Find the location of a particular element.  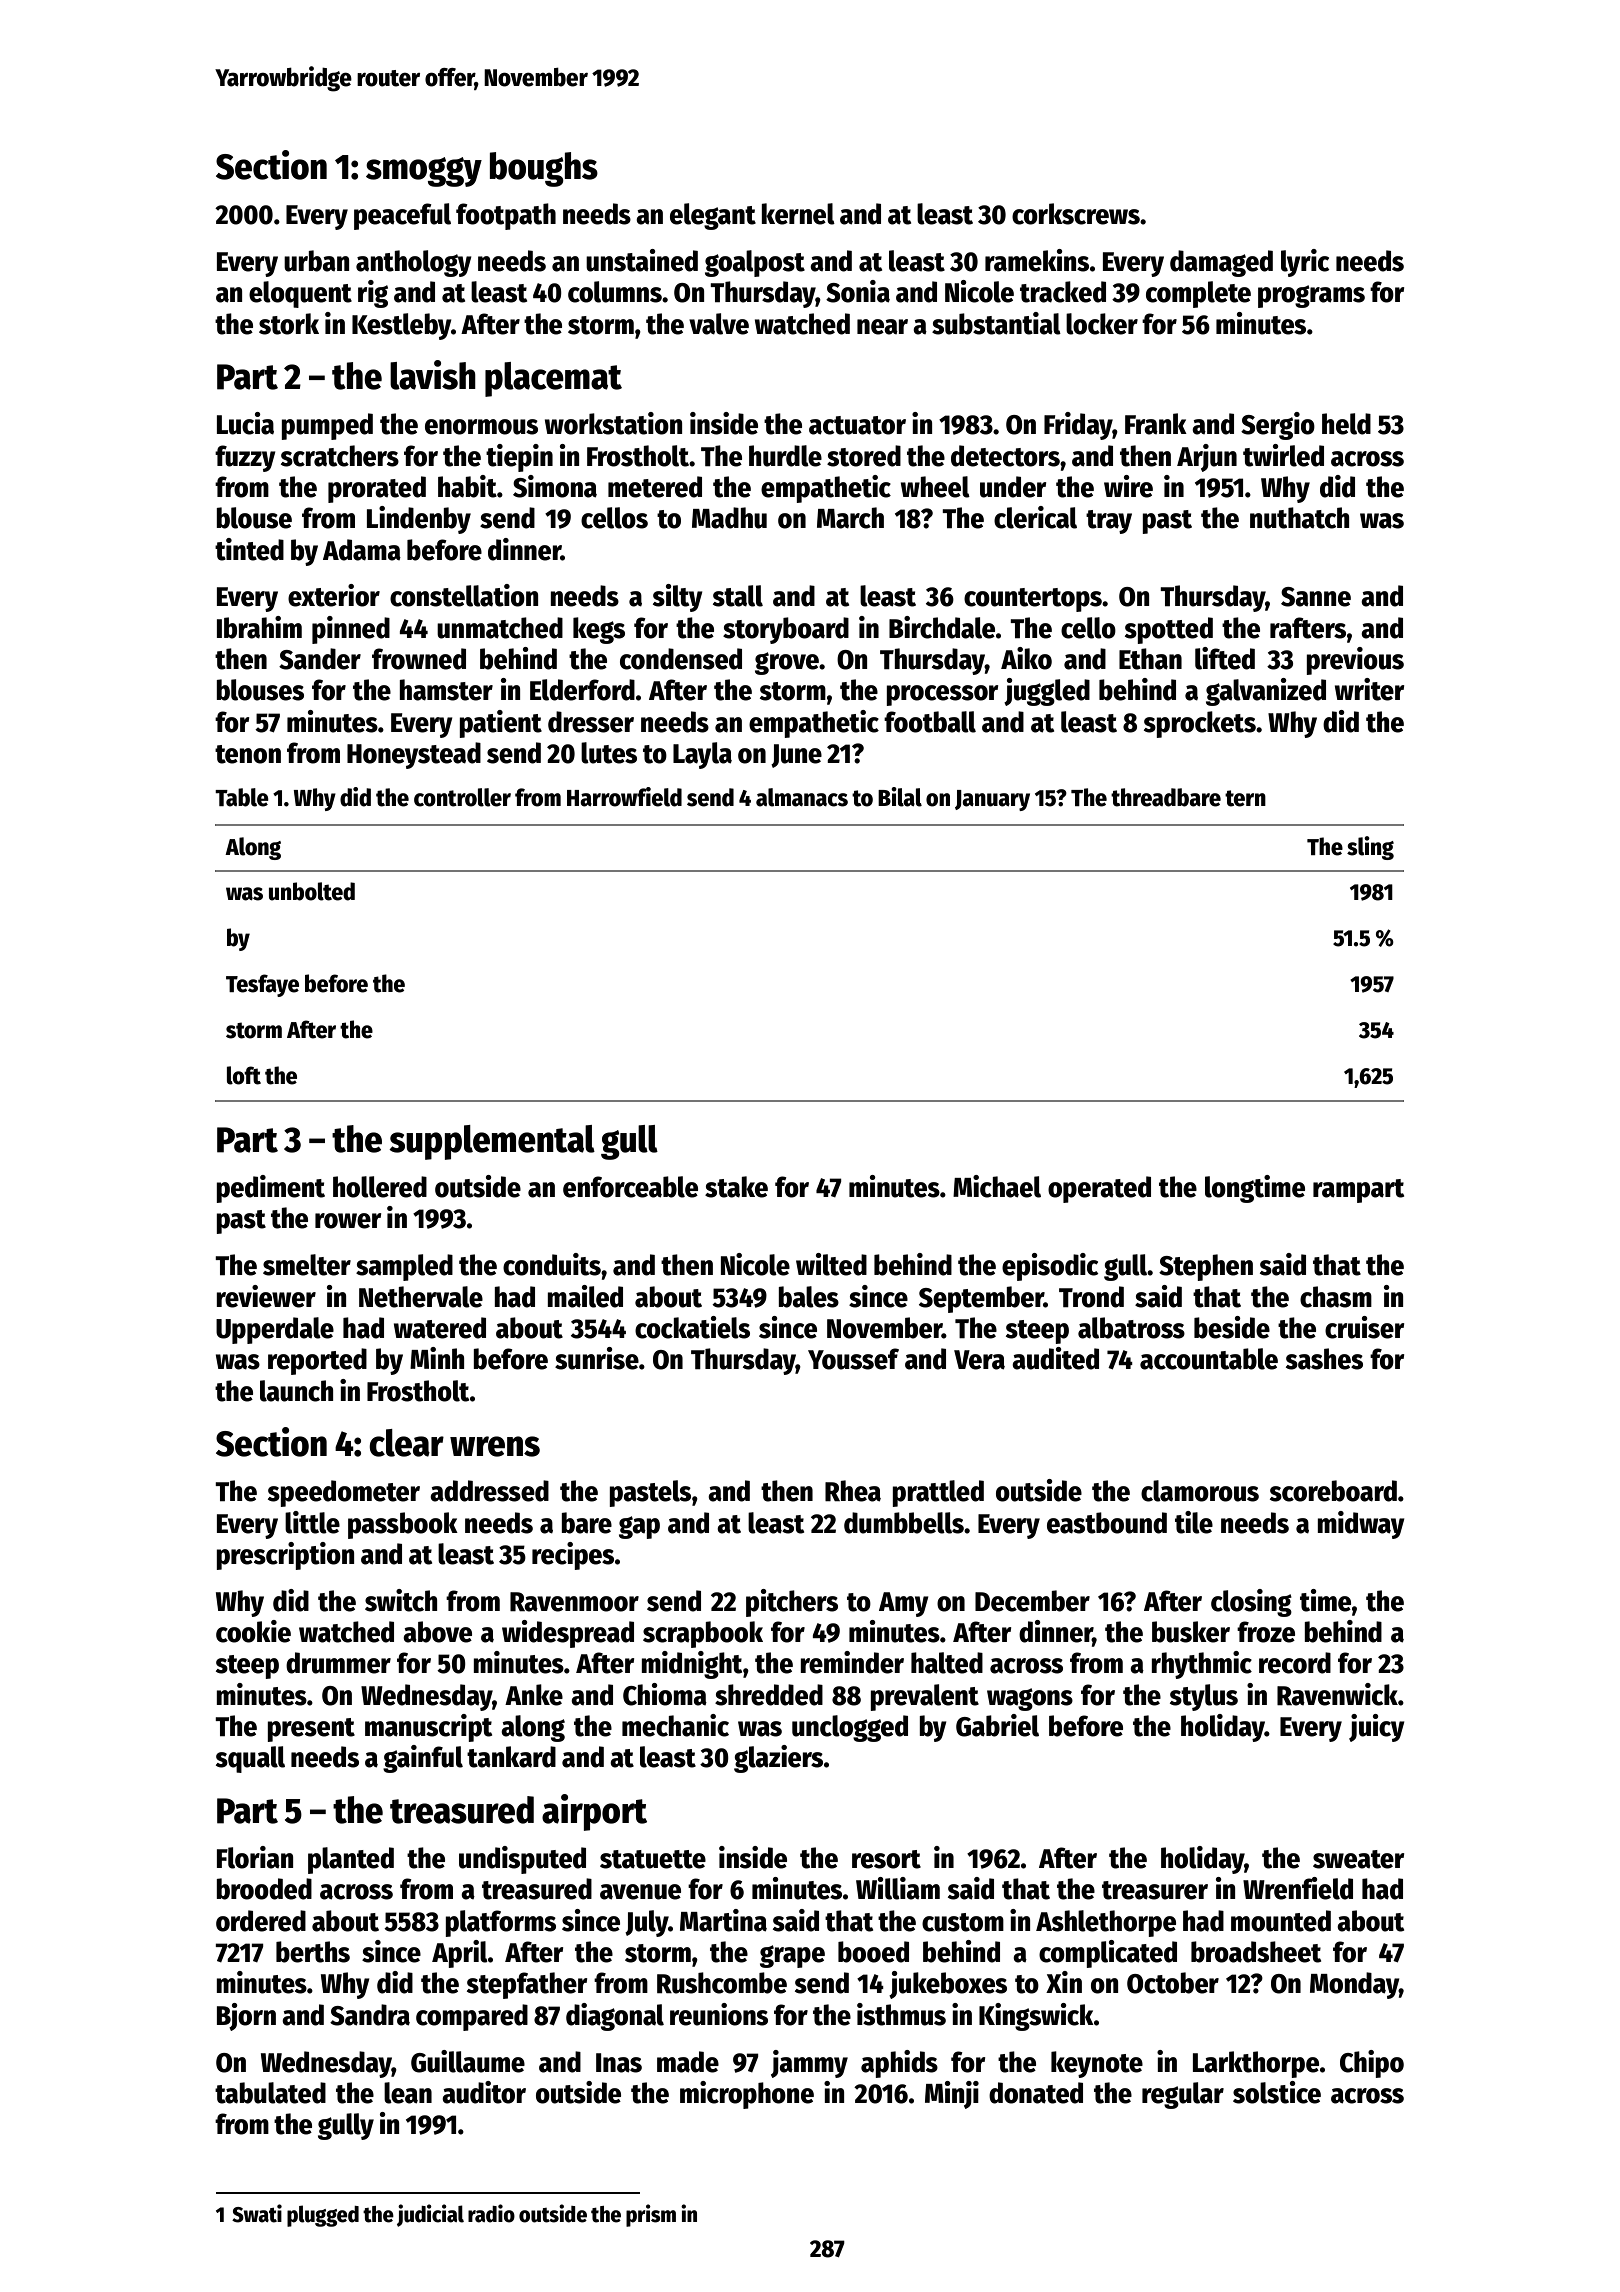

sunrise is located at coordinates (597, 1358).
